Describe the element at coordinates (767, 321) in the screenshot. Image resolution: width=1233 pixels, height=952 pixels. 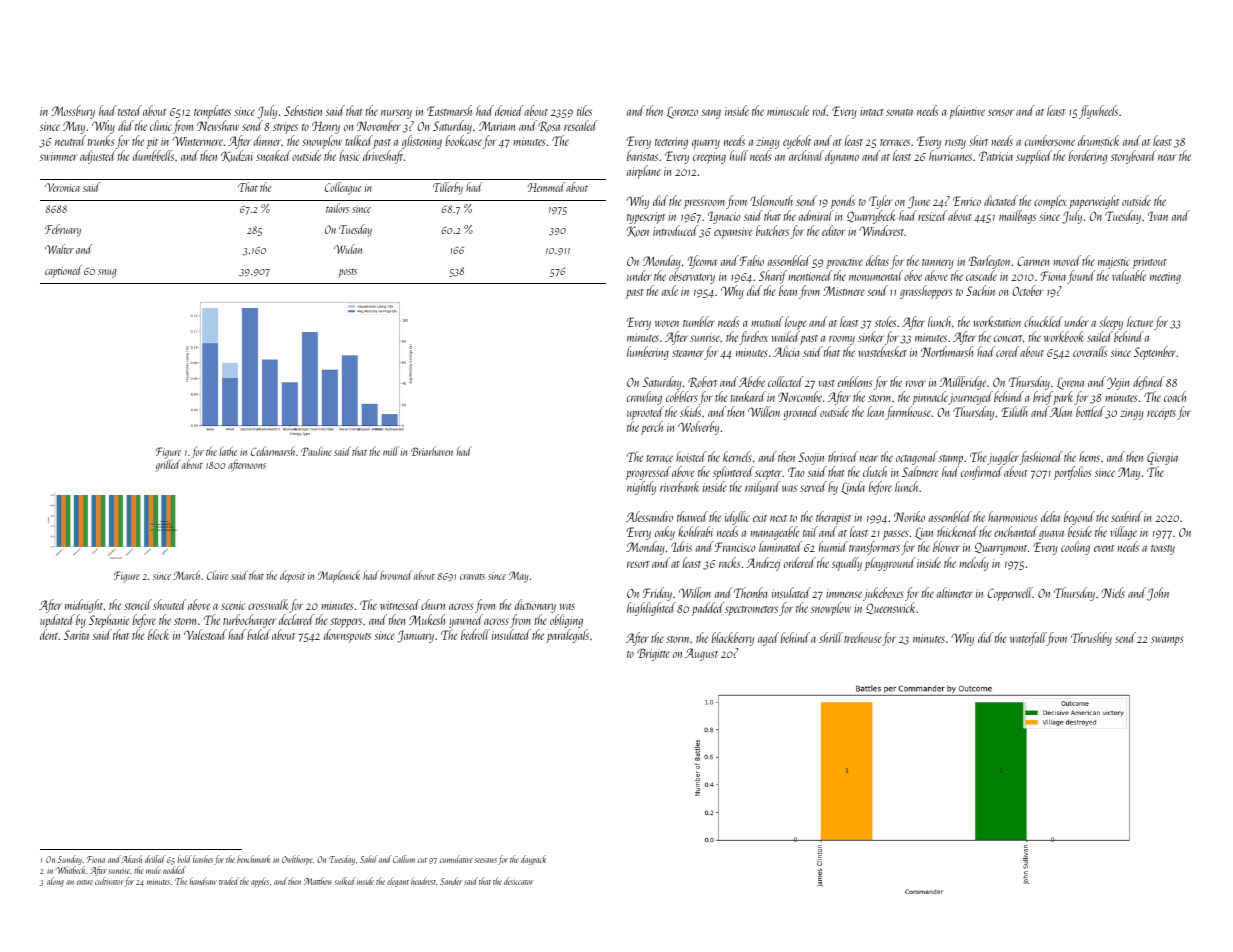
I see `mutual` at that location.
